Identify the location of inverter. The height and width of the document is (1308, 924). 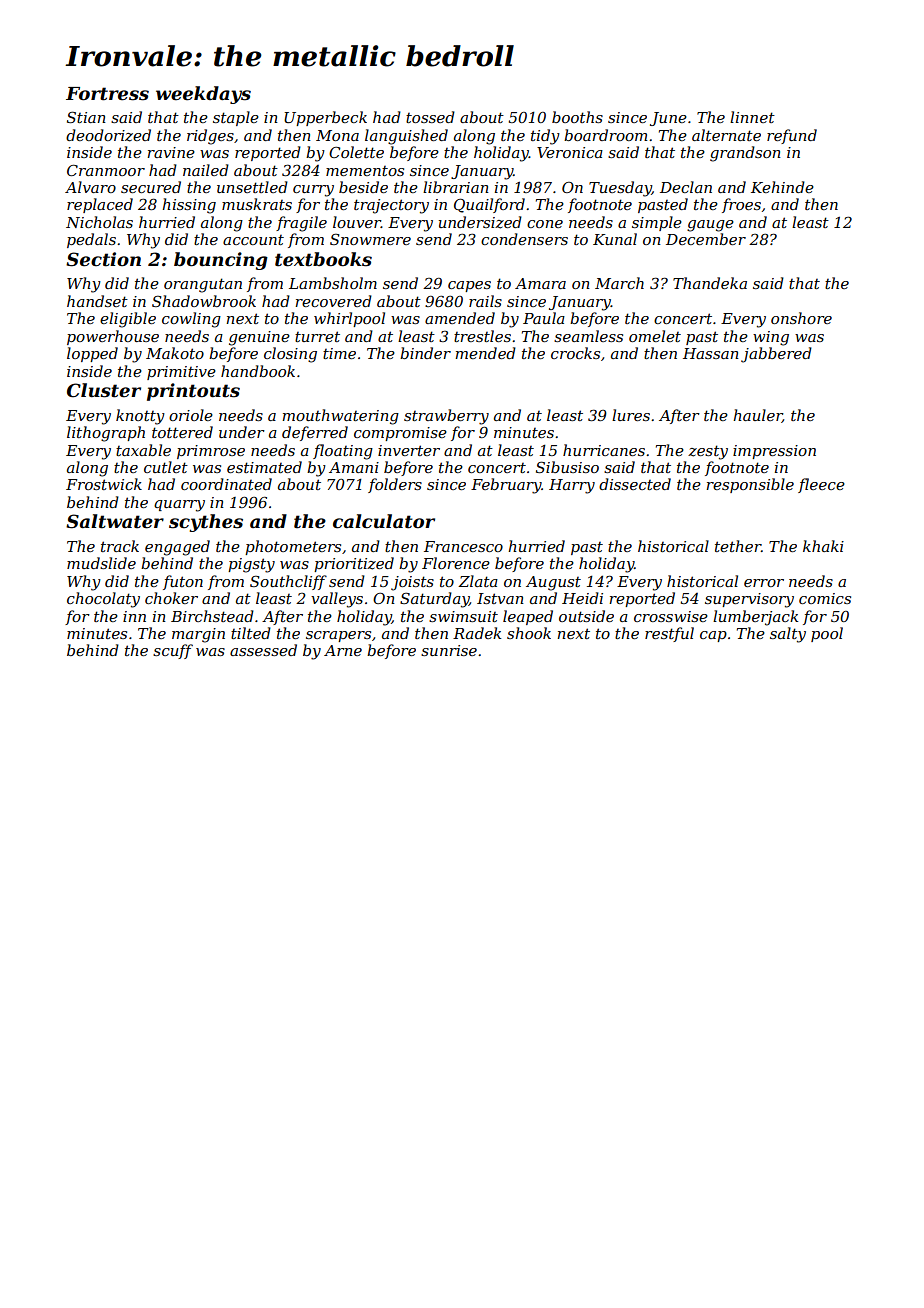
(409, 450).
